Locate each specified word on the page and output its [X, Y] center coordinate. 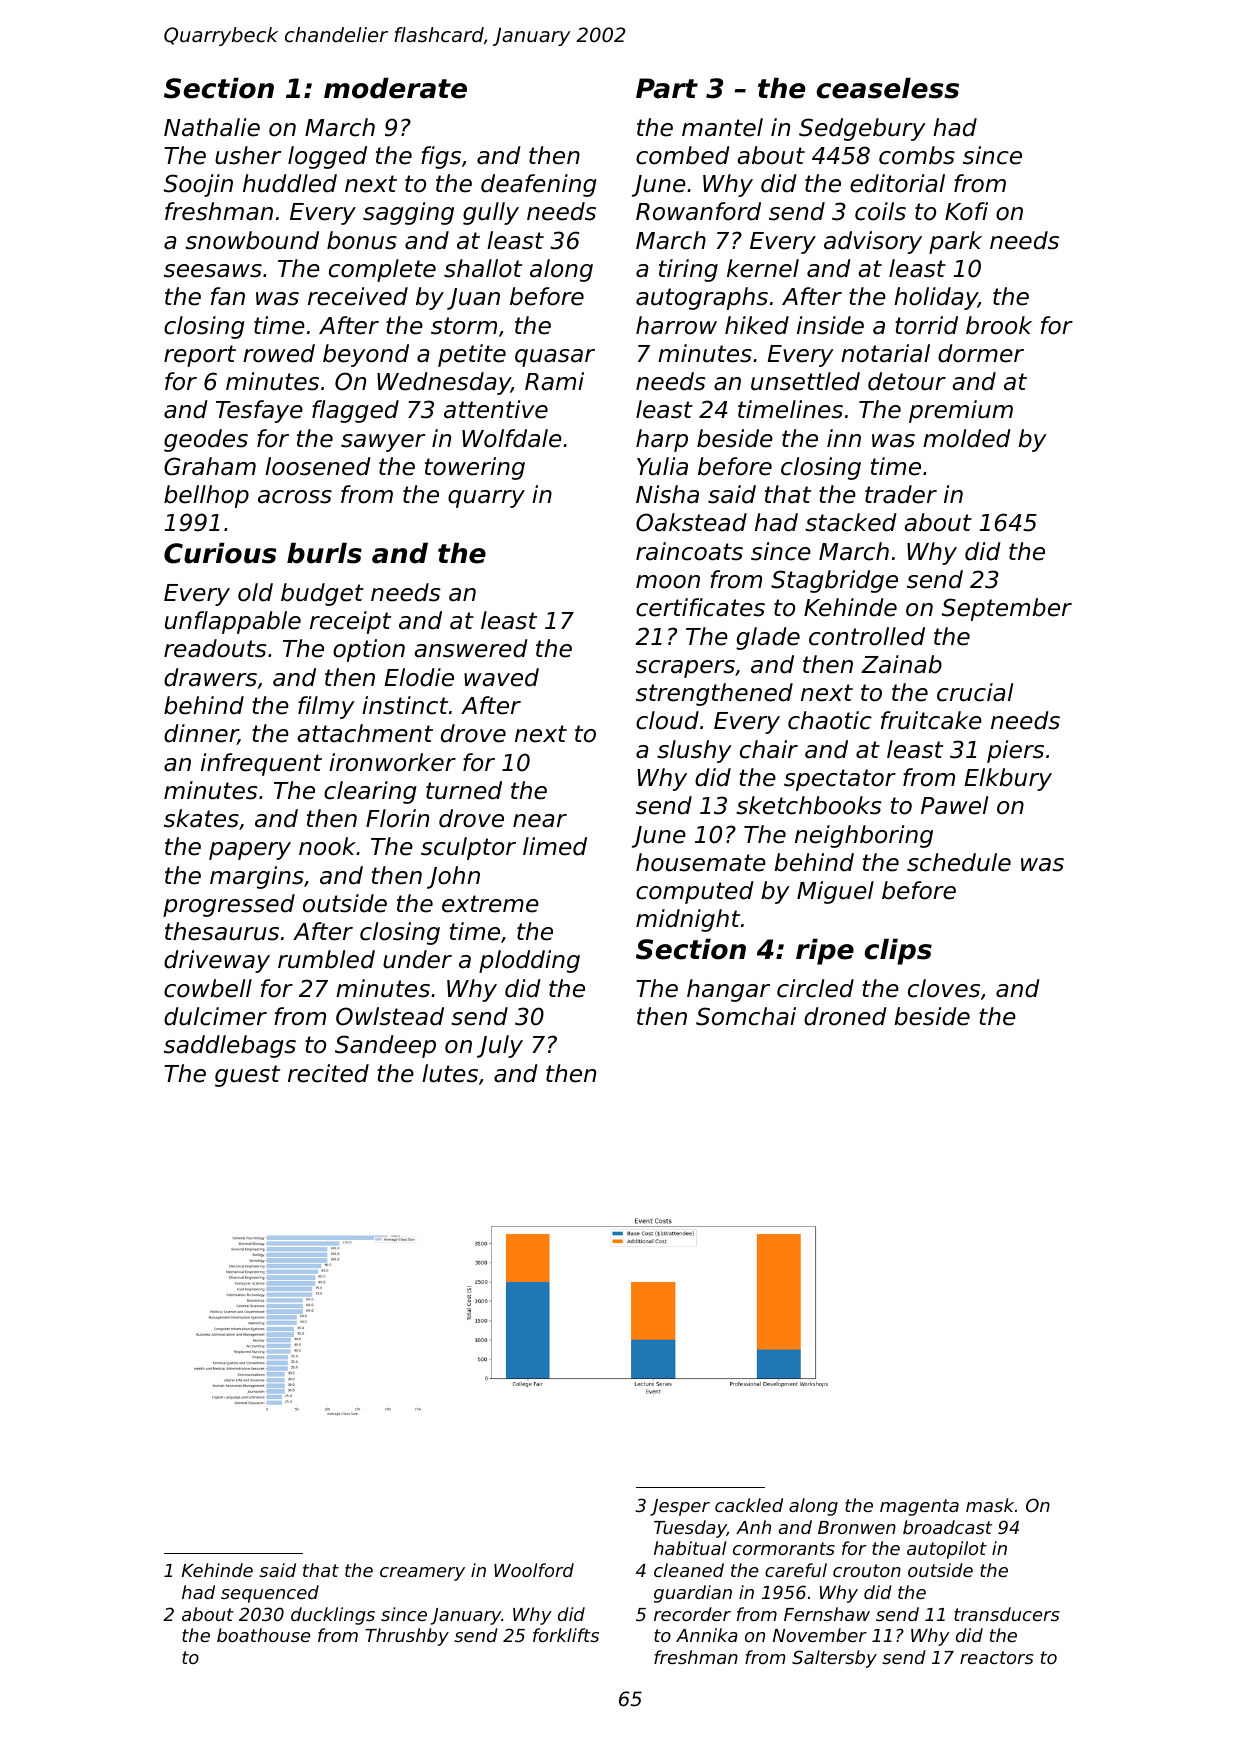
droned [845, 1016]
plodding [529, 961]
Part [667, 88]
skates [201, 818]
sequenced [270, 1594]
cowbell [208, 988]
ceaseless [888, 88]
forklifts [566, 1635]
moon [668, 582]
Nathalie [212, 127]
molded [967, 438]
